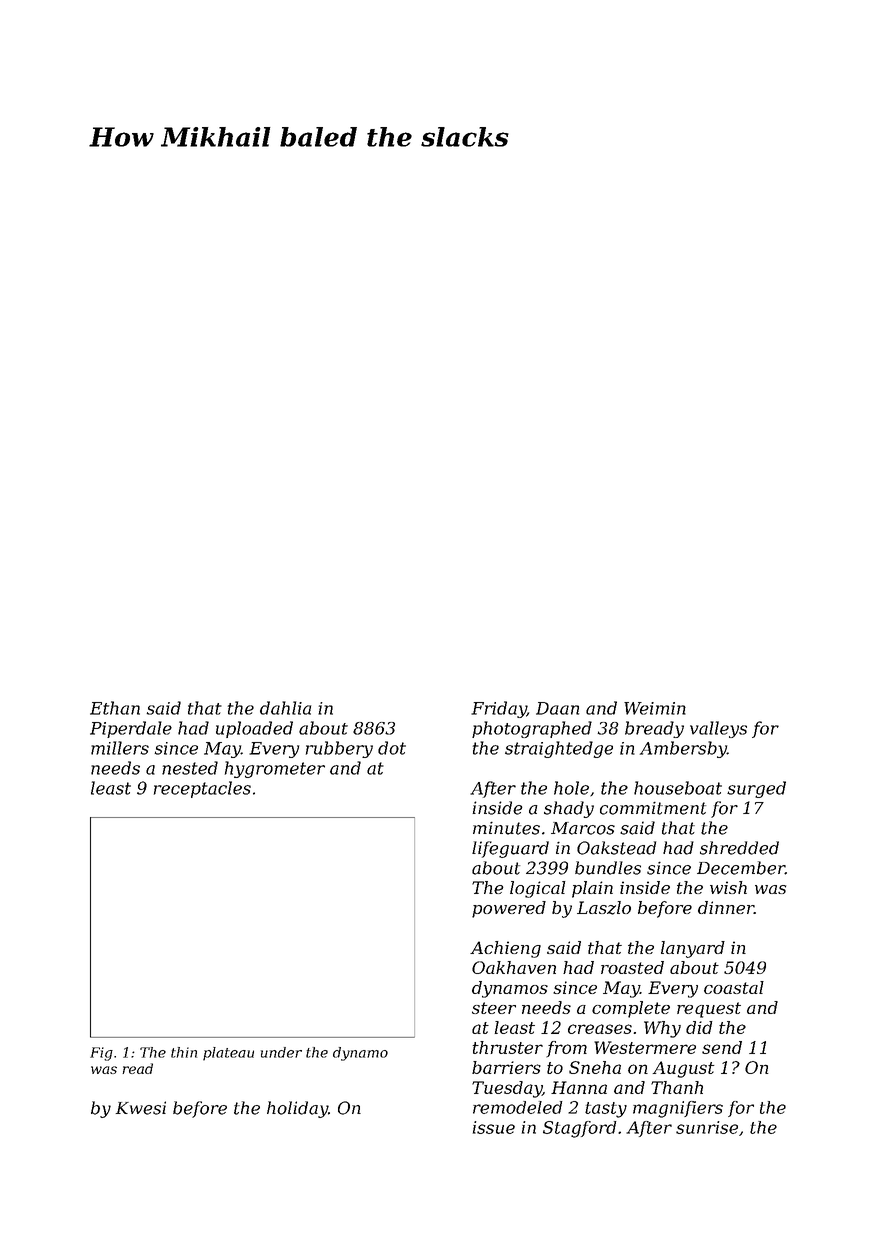 The height and width of the image is (1259, 887). What do you see at coordinates (228, 1054) in the image?
I see `plateau` at bounding box center [228, 1054].
